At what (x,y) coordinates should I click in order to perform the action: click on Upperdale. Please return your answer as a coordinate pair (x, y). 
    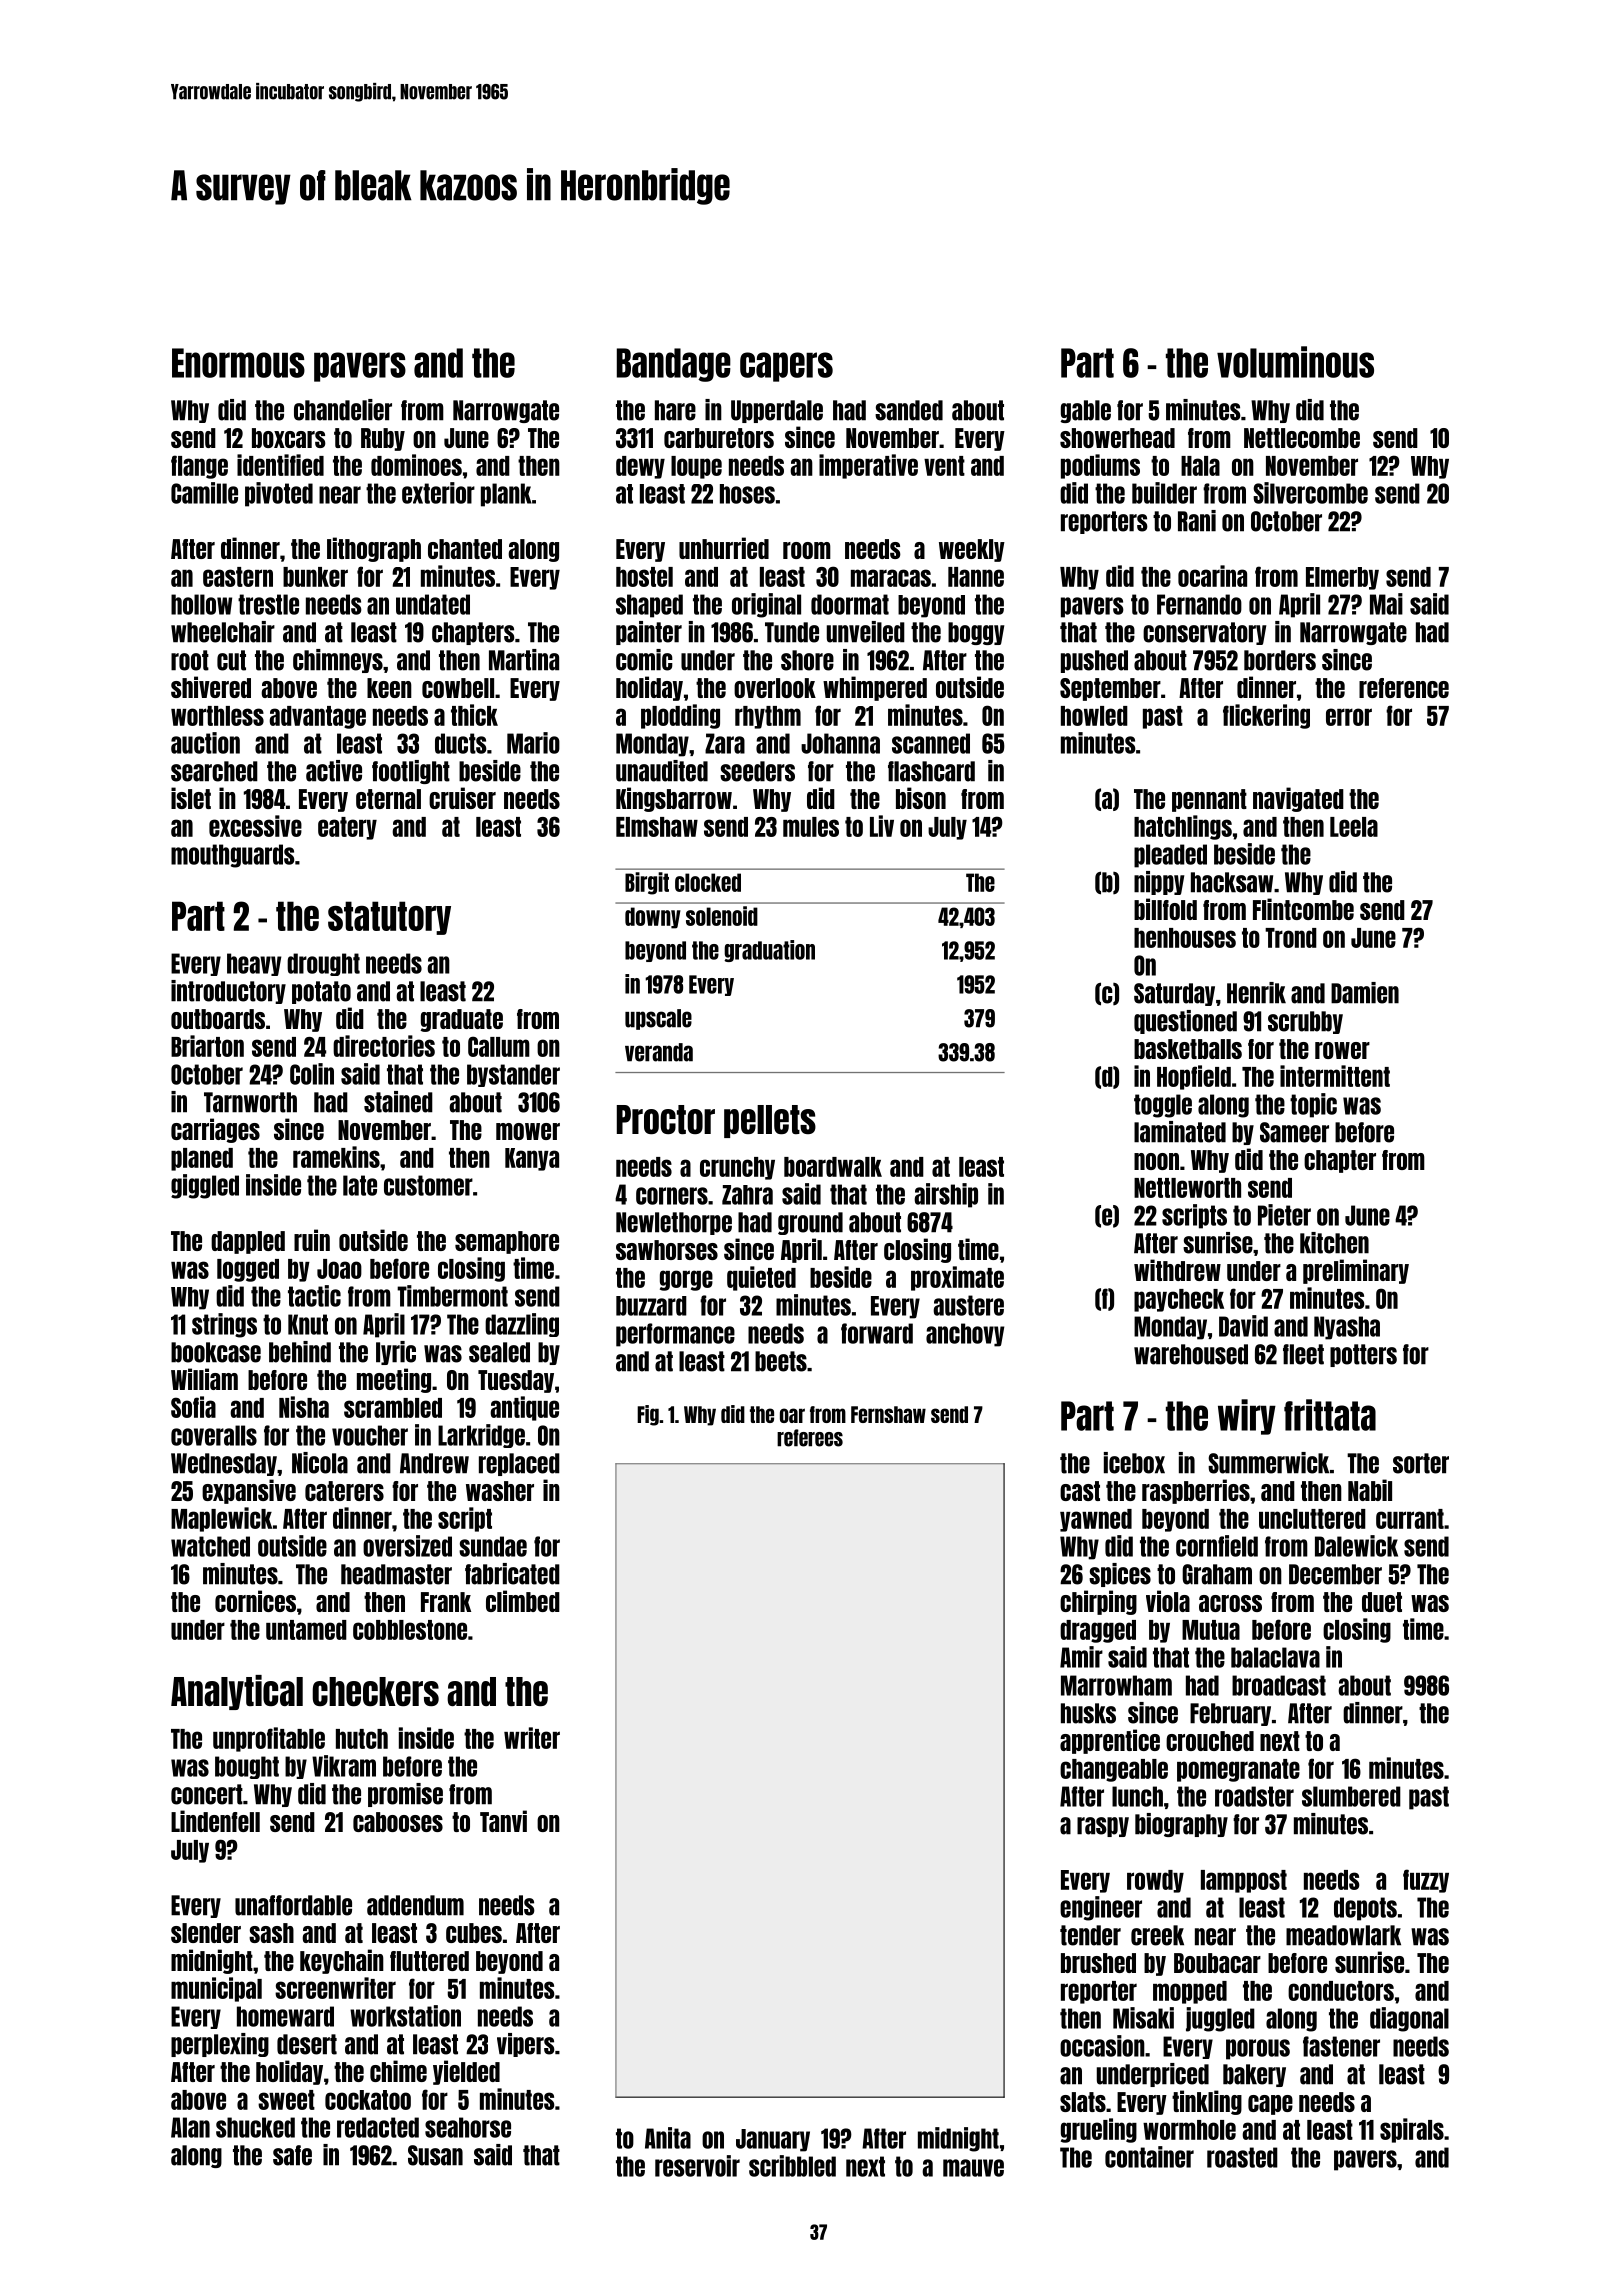
    Looking at the image, I should click on (777, 411).
